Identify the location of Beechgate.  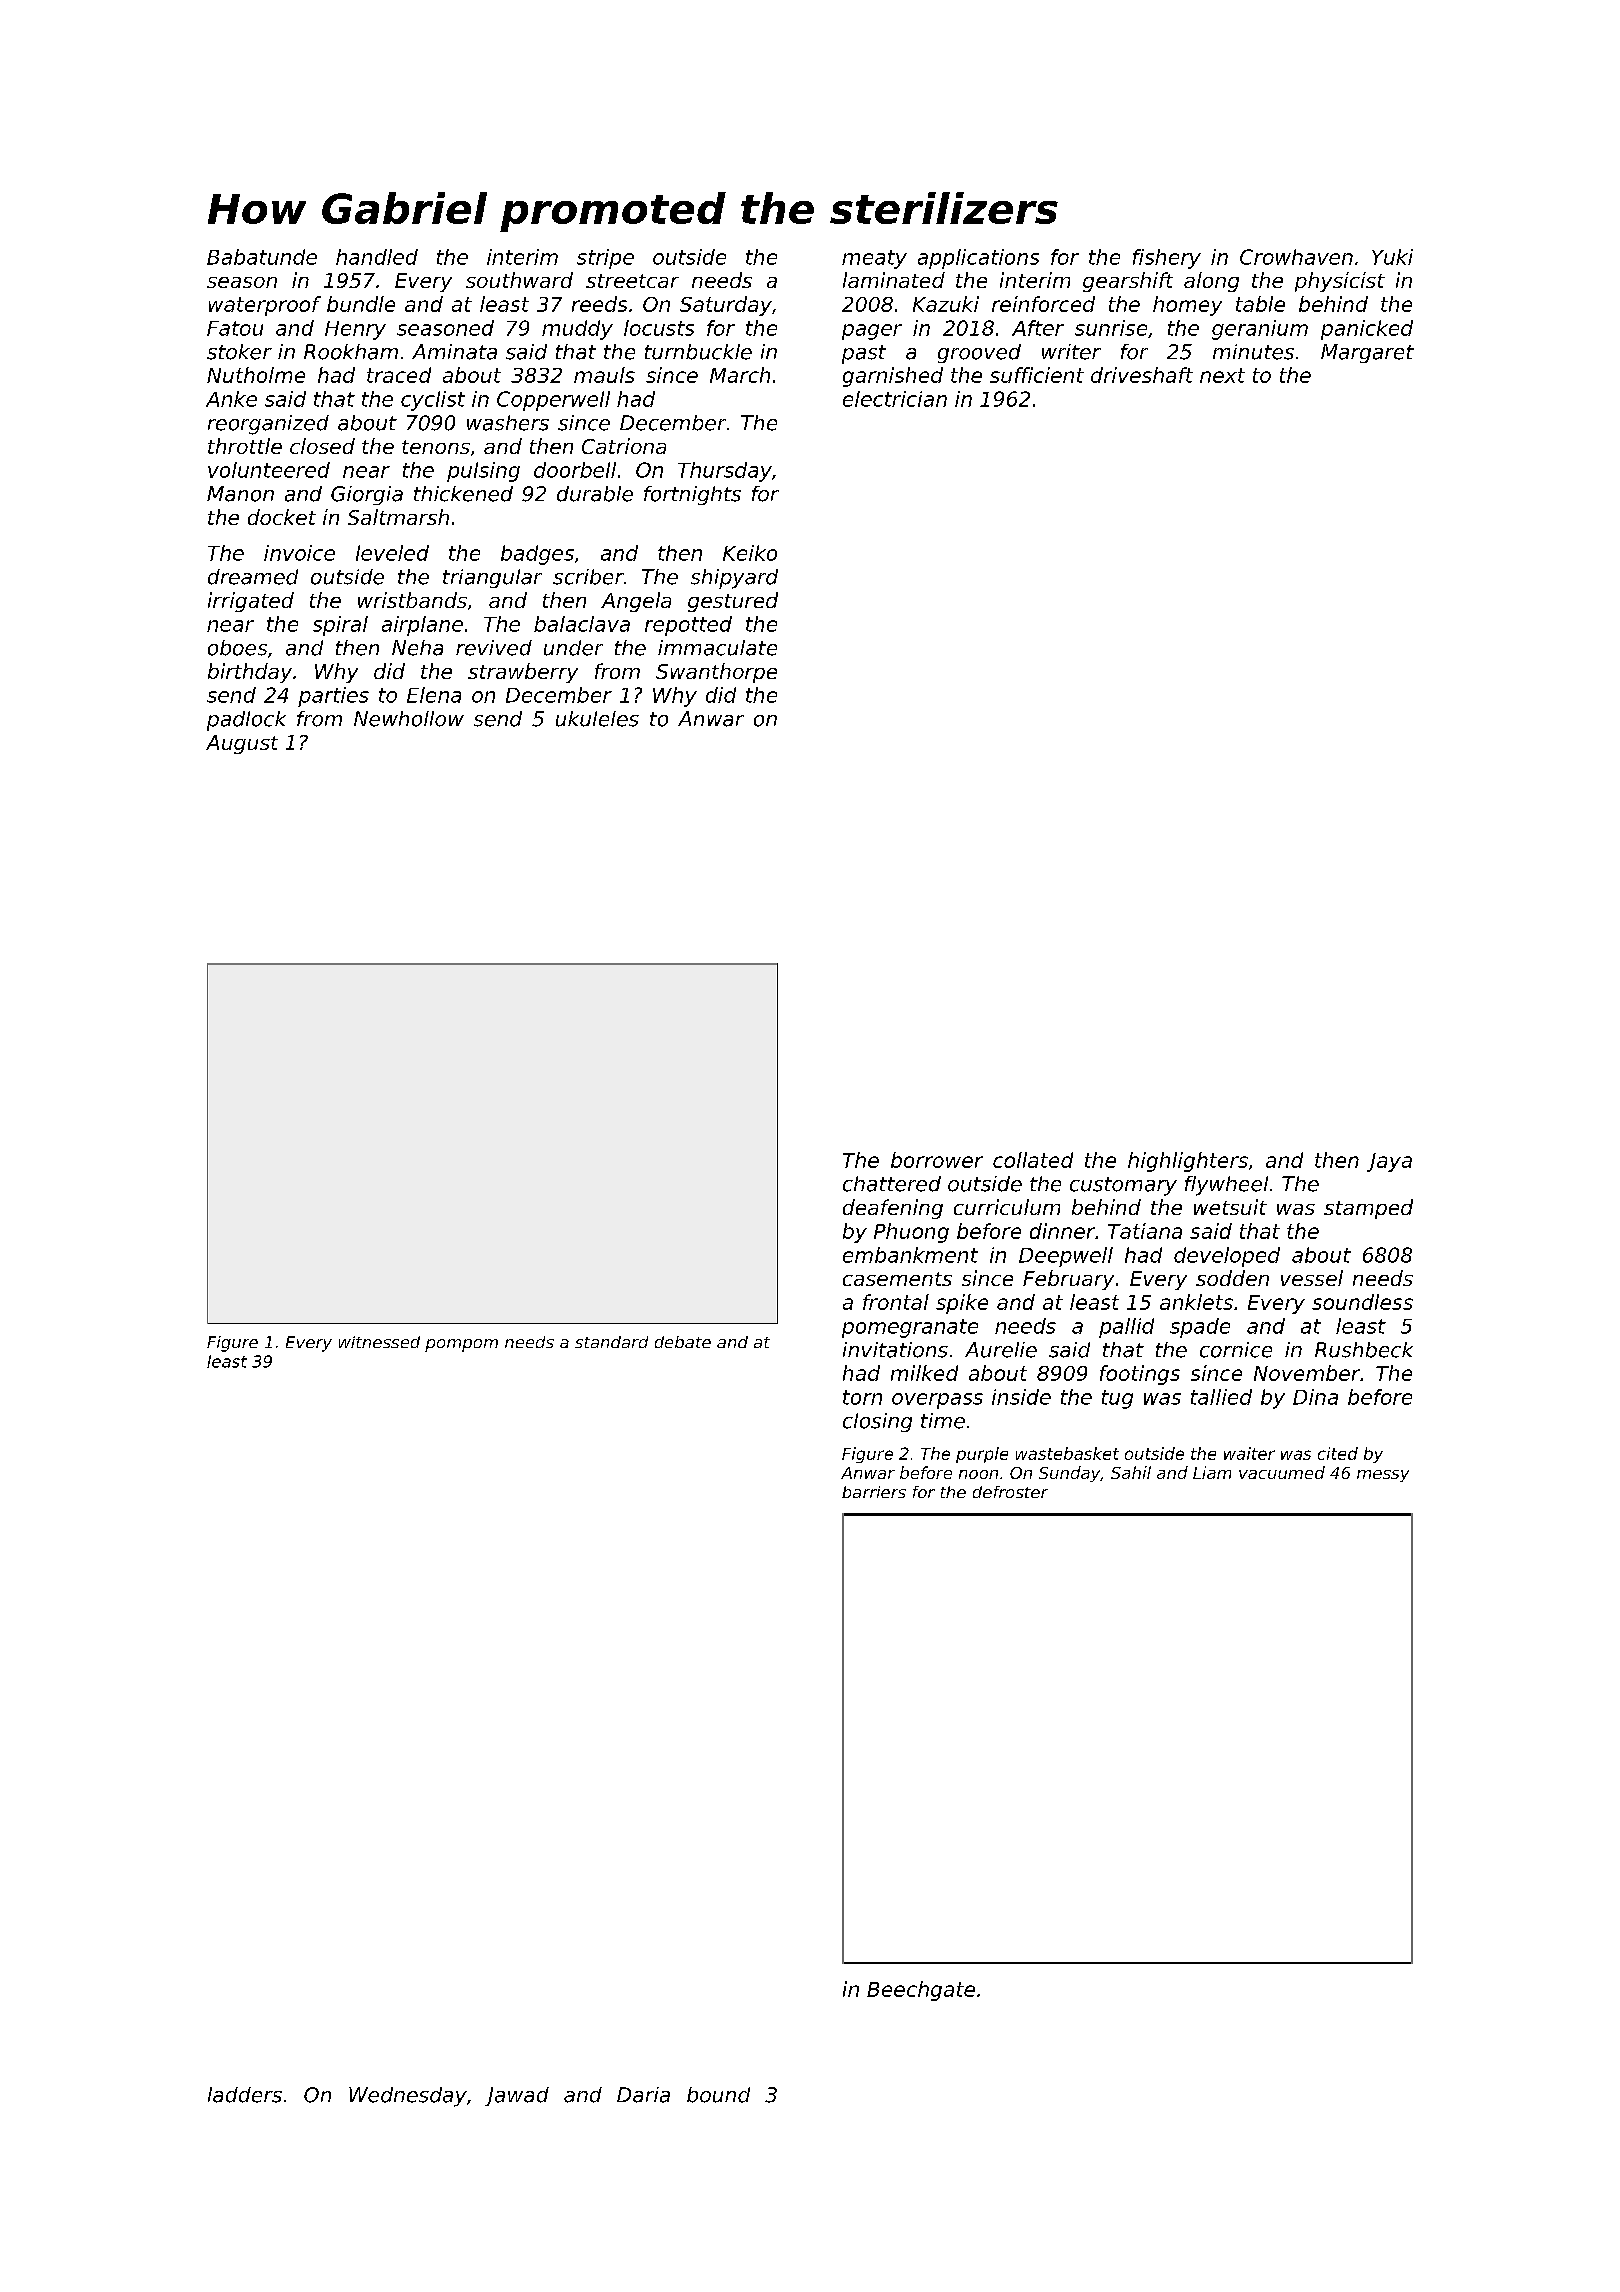
(921, 1991).
